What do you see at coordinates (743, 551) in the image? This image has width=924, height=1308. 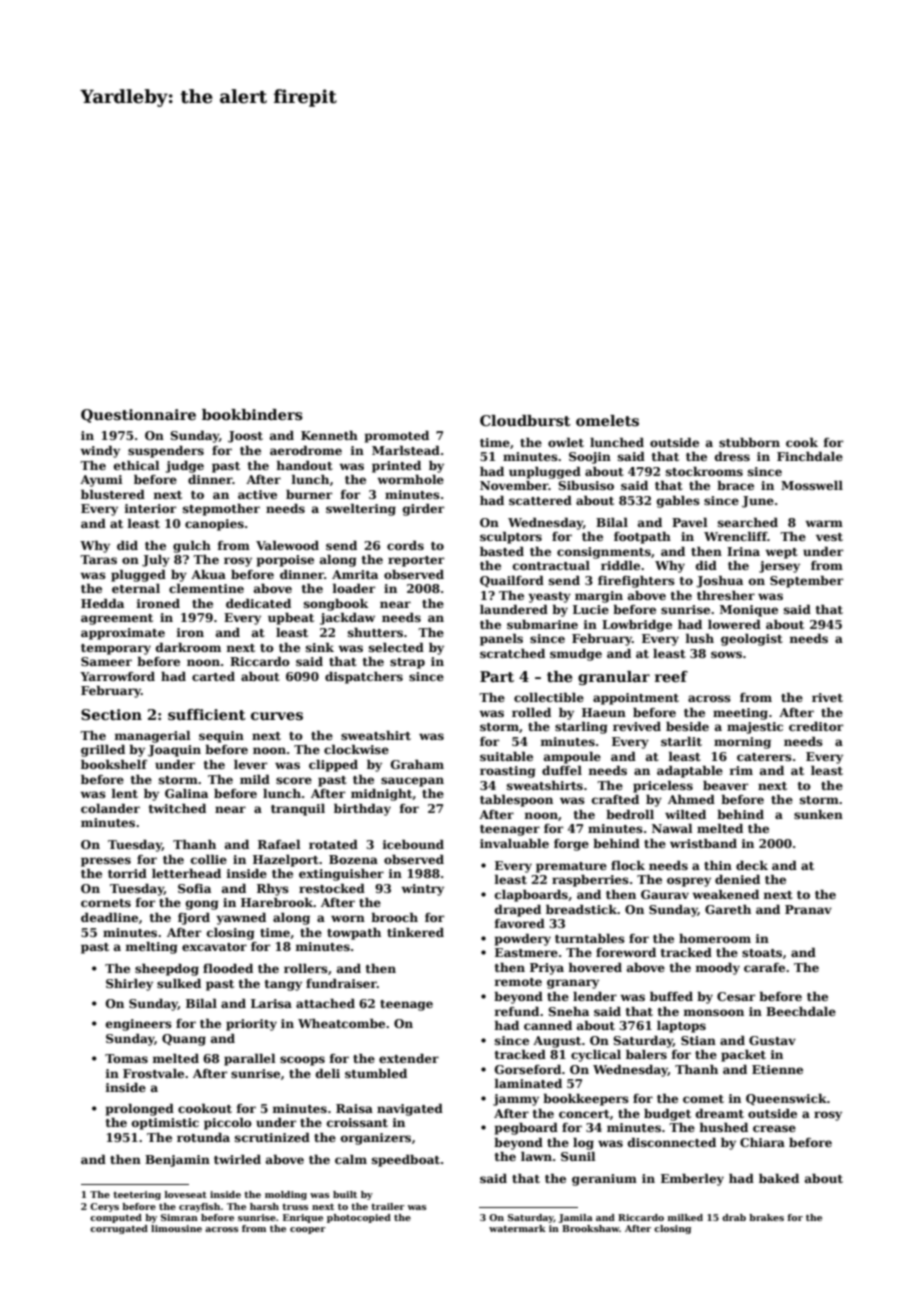 I see `Irina` at bounding box center [743, 551].
